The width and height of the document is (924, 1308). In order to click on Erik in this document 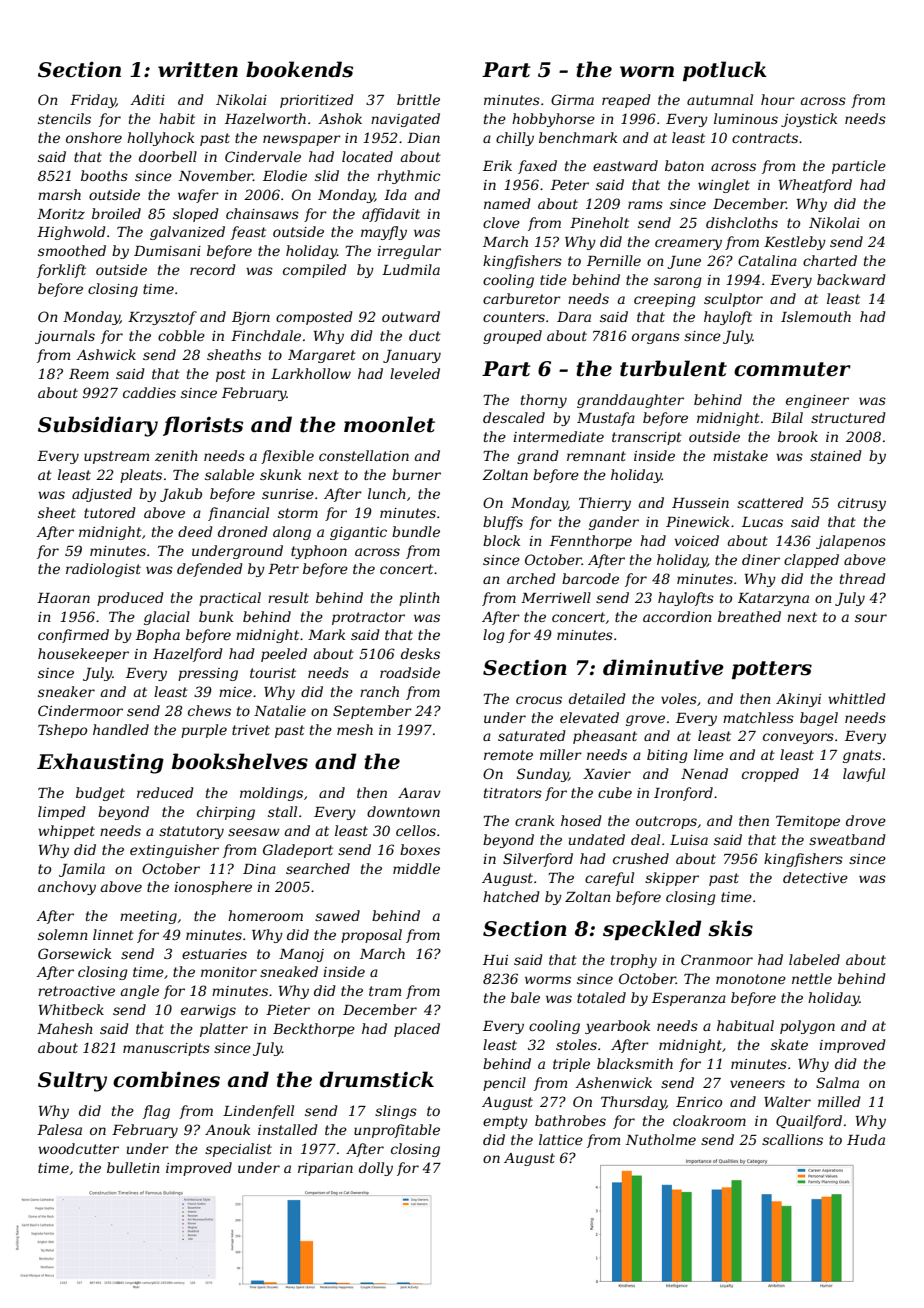, I will do `click(497, 165)`.
